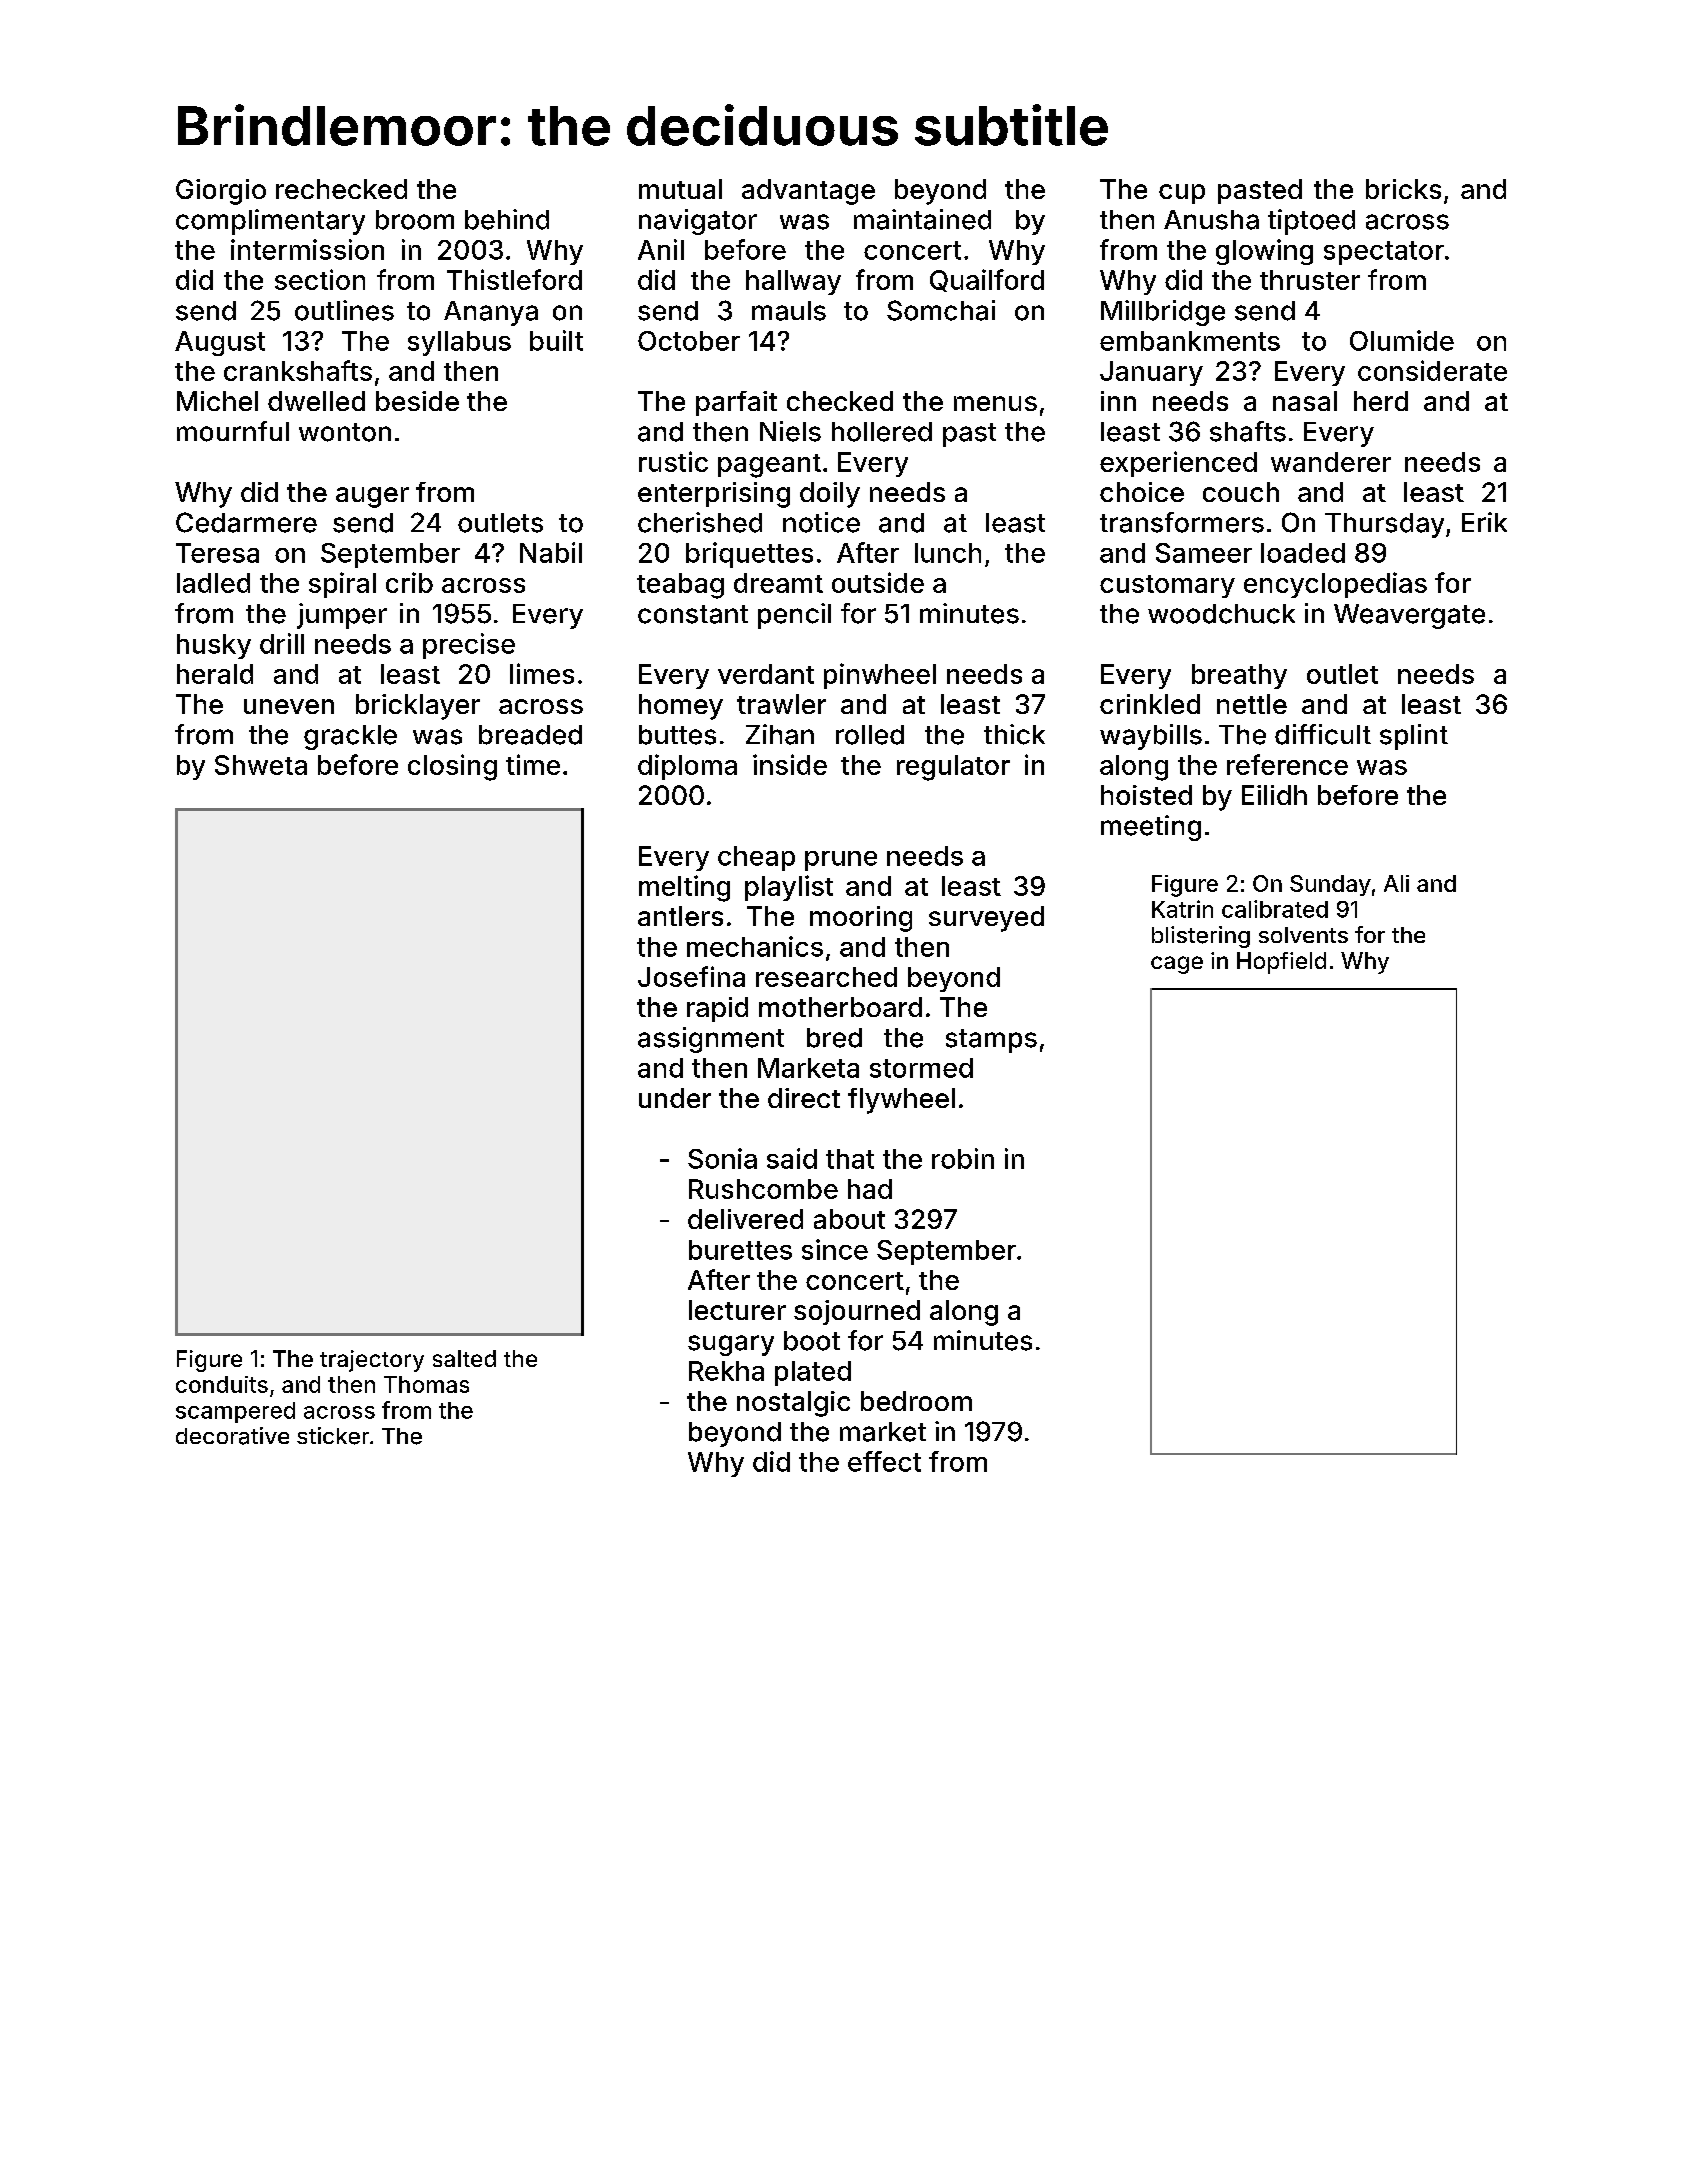 The image size is (1683, 2178). Describe the element at coordinates (1403, 189) in the document. I see `bricks` at that location.
